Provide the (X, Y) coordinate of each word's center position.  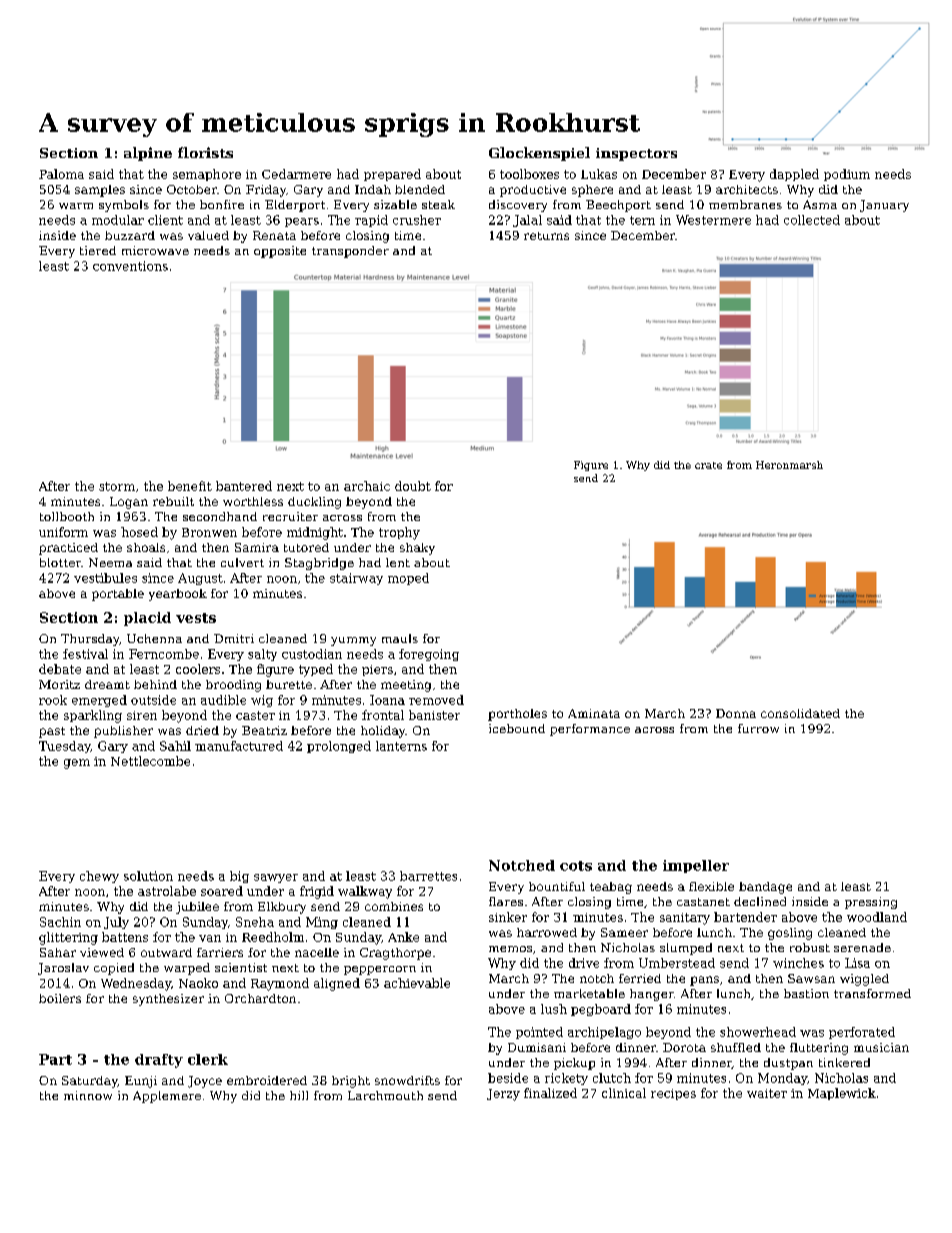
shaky (417, 549)
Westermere (713, 220)
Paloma (61, 174)
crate (708, 465)
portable (118, 595)
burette (289, 684)
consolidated (800, 713)
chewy (99, 877)
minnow (88, 1095)
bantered (244, 486)
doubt (413, 486)
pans (704, 981)
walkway (365, 892)
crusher (417, 220)
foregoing (429, 655)
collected (812, 220)
